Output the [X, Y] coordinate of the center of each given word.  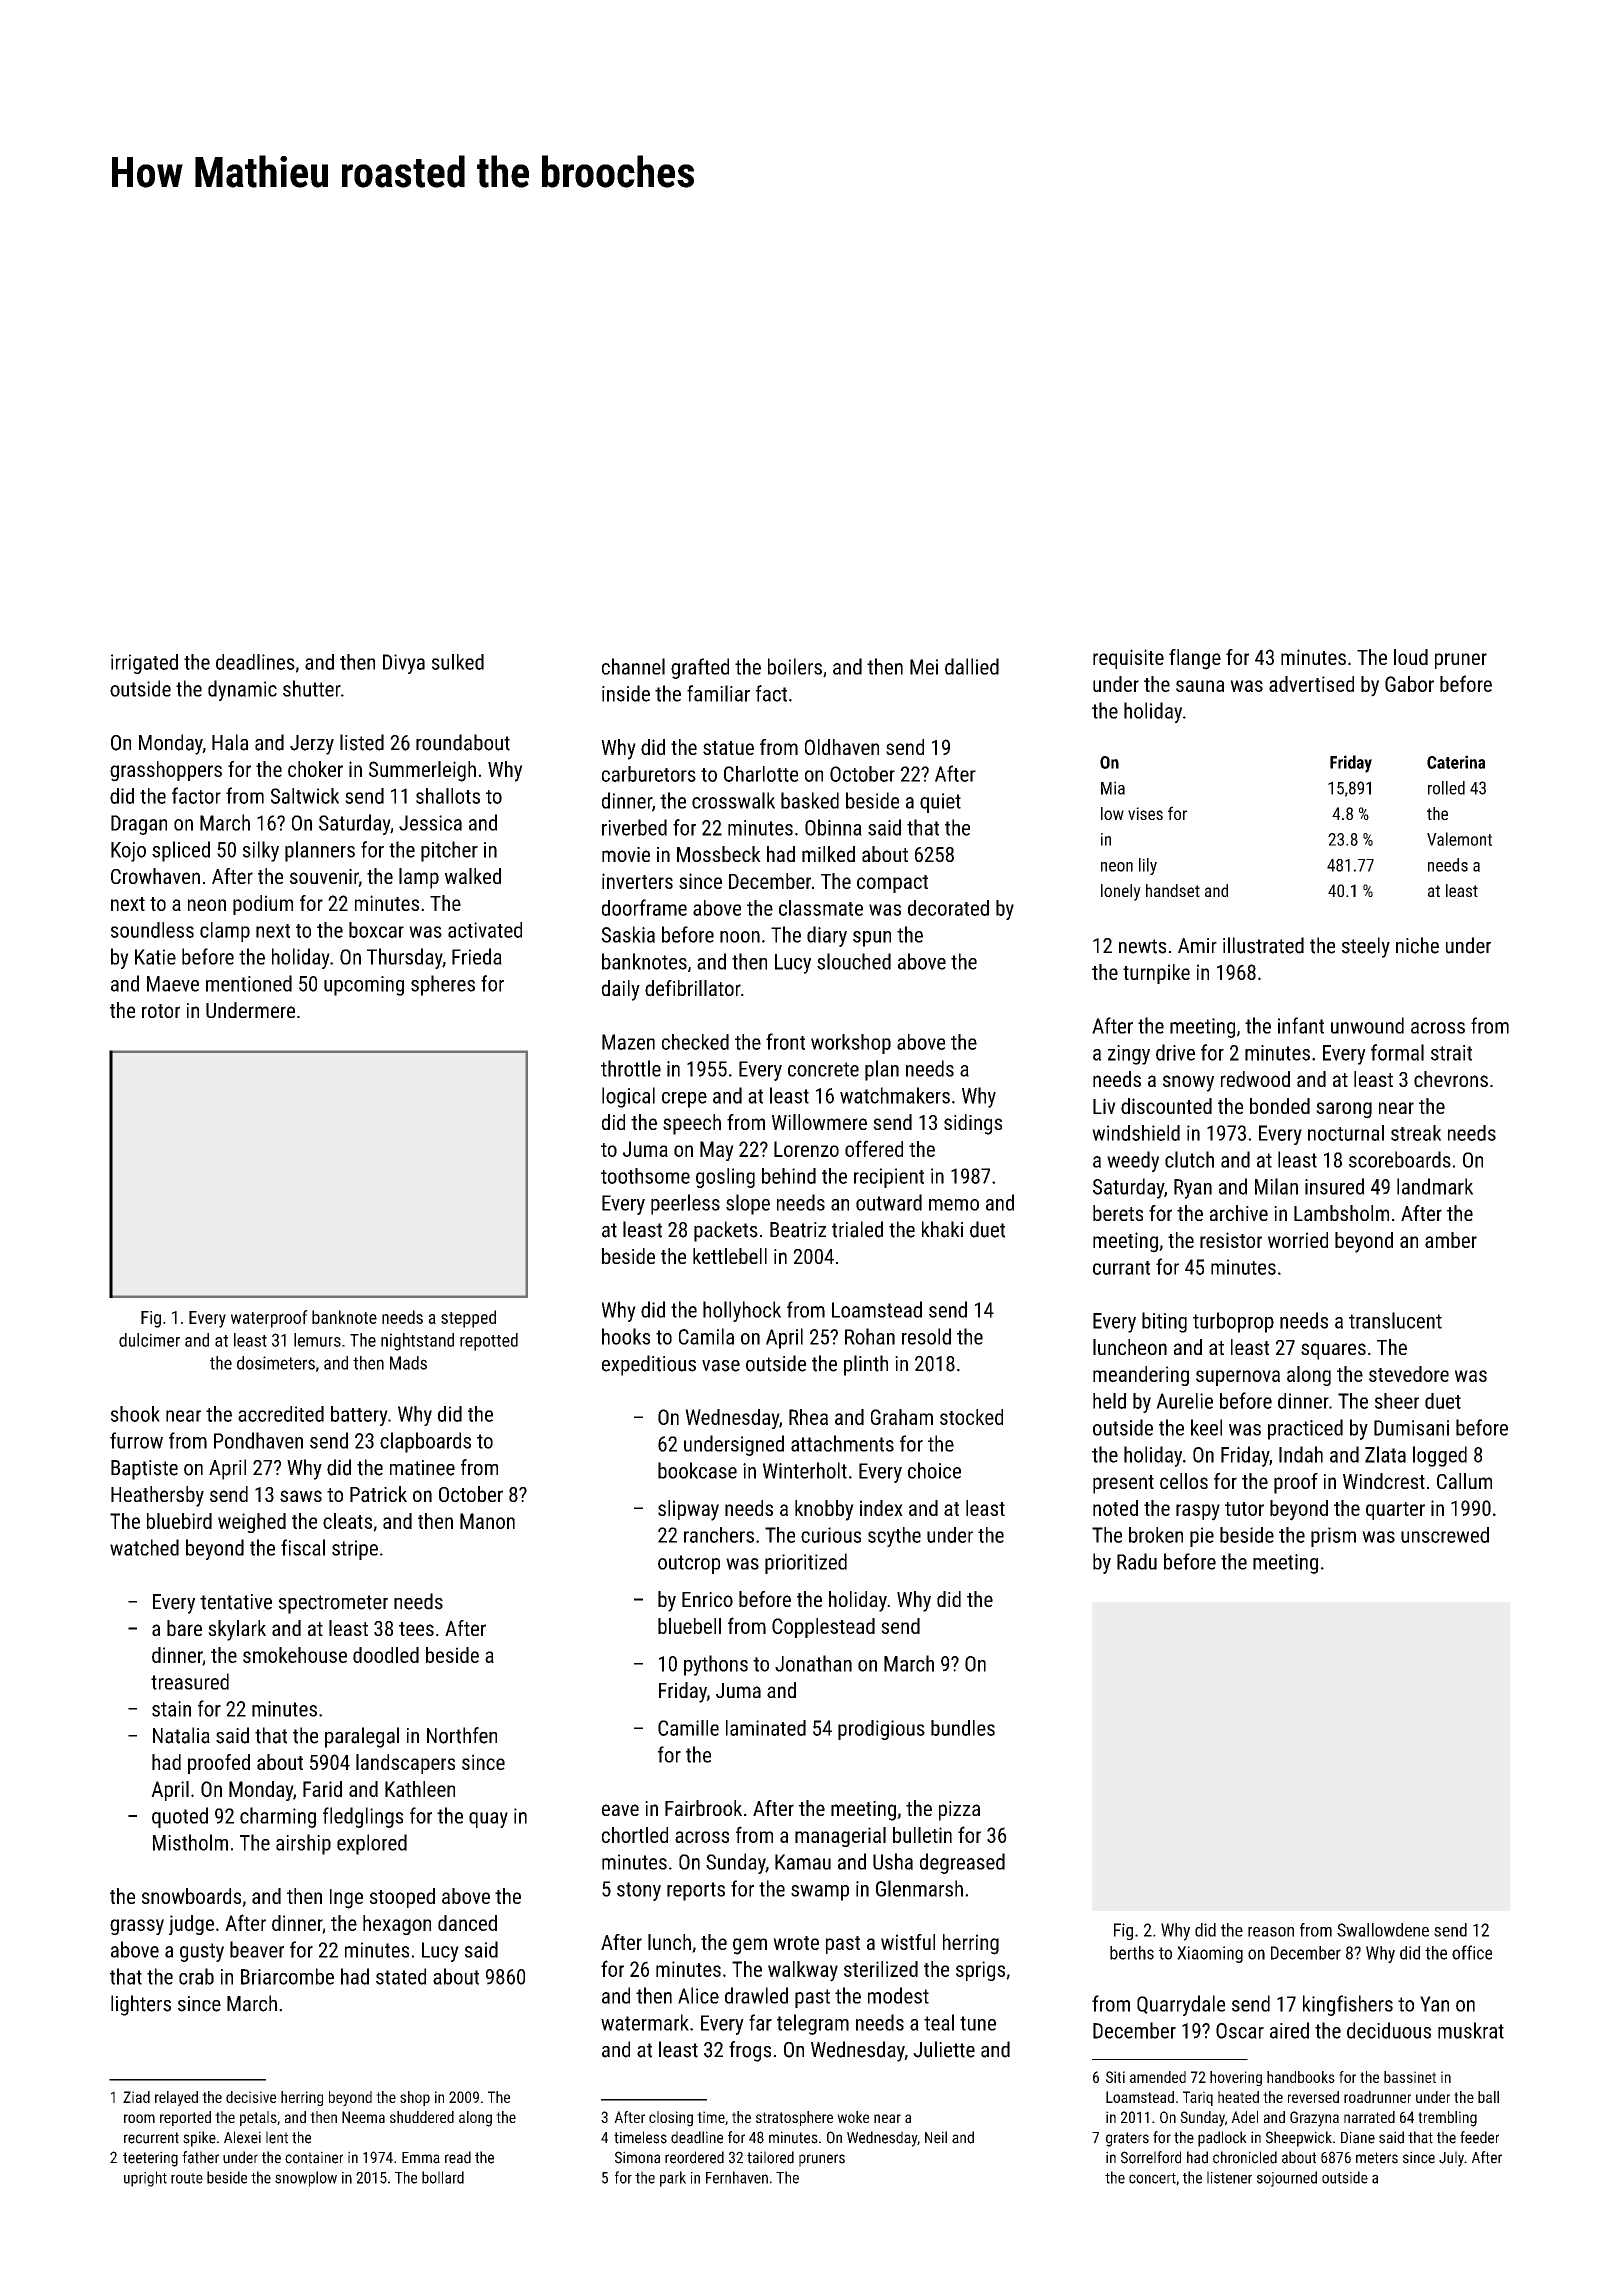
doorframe [644, 907]
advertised [1311, 684]
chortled [635, 1835]
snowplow [306, 2179]
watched [144, 1547]
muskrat [1471, 2030]
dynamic [242, 690]
